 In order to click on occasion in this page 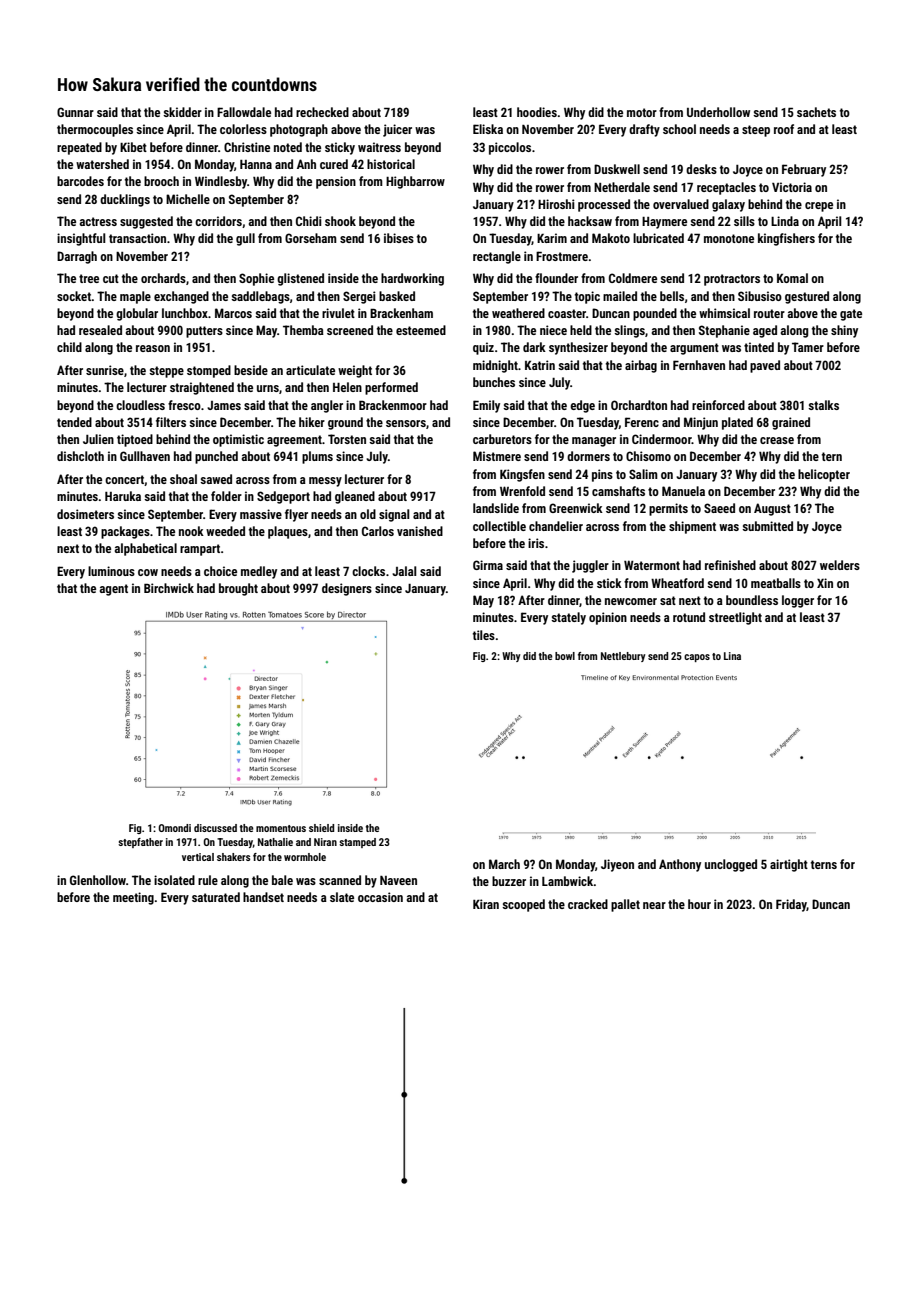, I will do `click(380, 897)`.
